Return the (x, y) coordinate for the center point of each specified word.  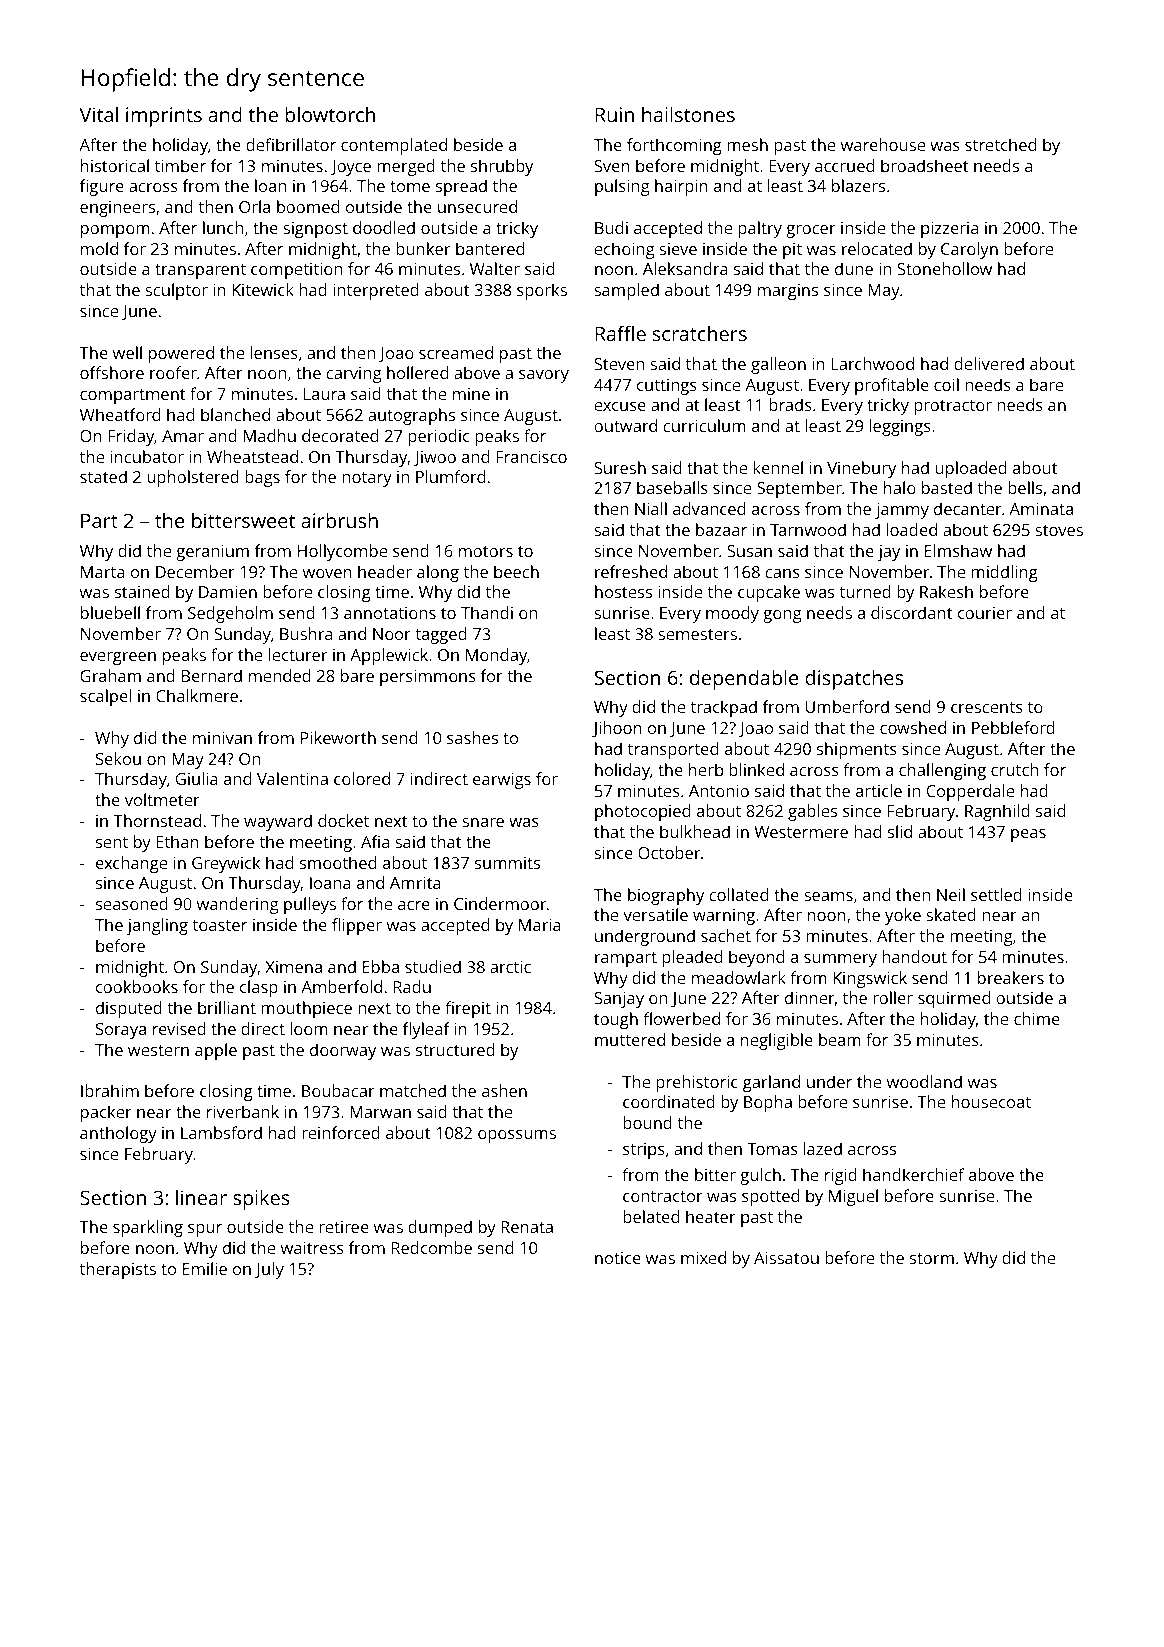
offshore (112, 372)
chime (1037, 1018)
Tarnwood (808, 529)
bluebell (110, 612)
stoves (1059, 530)
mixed (703, 1257)
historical (115, 165)
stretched (1000, 144)
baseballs (672, 487)
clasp (259, 988)
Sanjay (619, 1000)
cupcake (769, 593)
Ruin (614, 114)
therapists (118, 1270)
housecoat (991, 1101)
